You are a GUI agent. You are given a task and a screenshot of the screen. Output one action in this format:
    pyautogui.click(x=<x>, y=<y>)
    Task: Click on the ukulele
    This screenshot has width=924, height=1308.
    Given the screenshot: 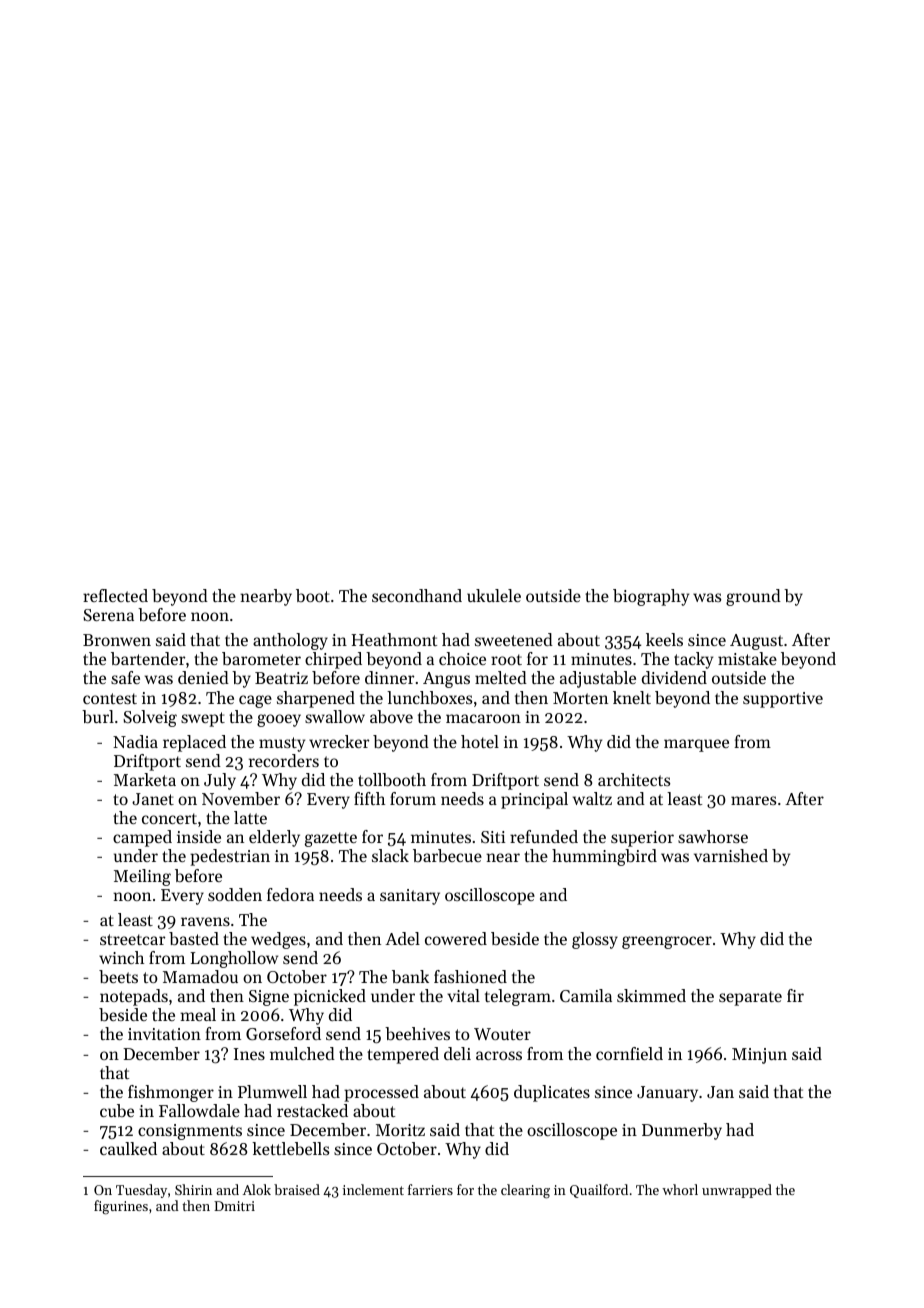 What is the action you would take?
    pyautogui.click(x=494, y=595)
